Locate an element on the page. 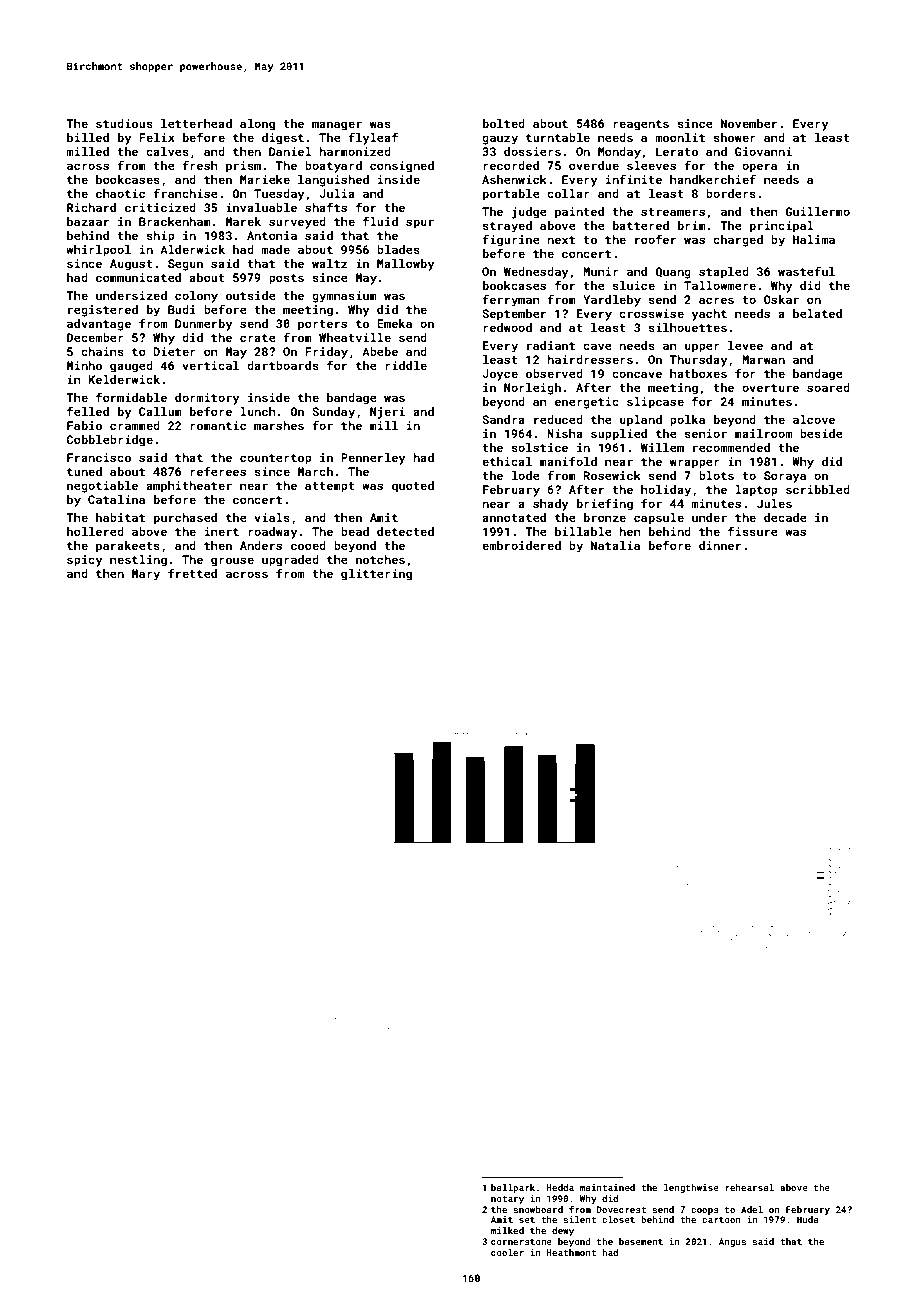 This document has width=924, height=1308. billed is located at coordinates (88, 137).
